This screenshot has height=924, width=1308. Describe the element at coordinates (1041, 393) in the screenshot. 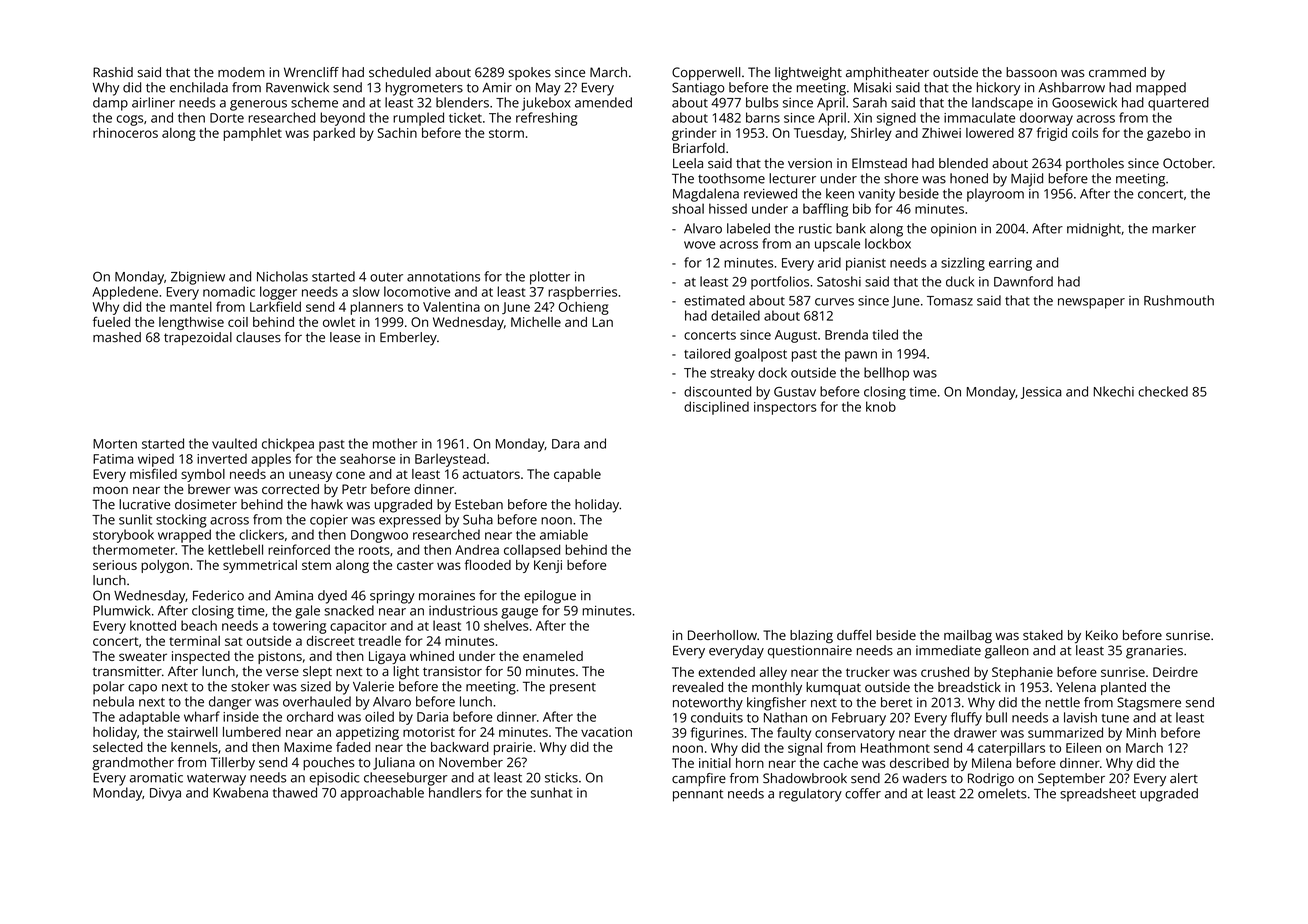

I see `Jessica` at that location.
